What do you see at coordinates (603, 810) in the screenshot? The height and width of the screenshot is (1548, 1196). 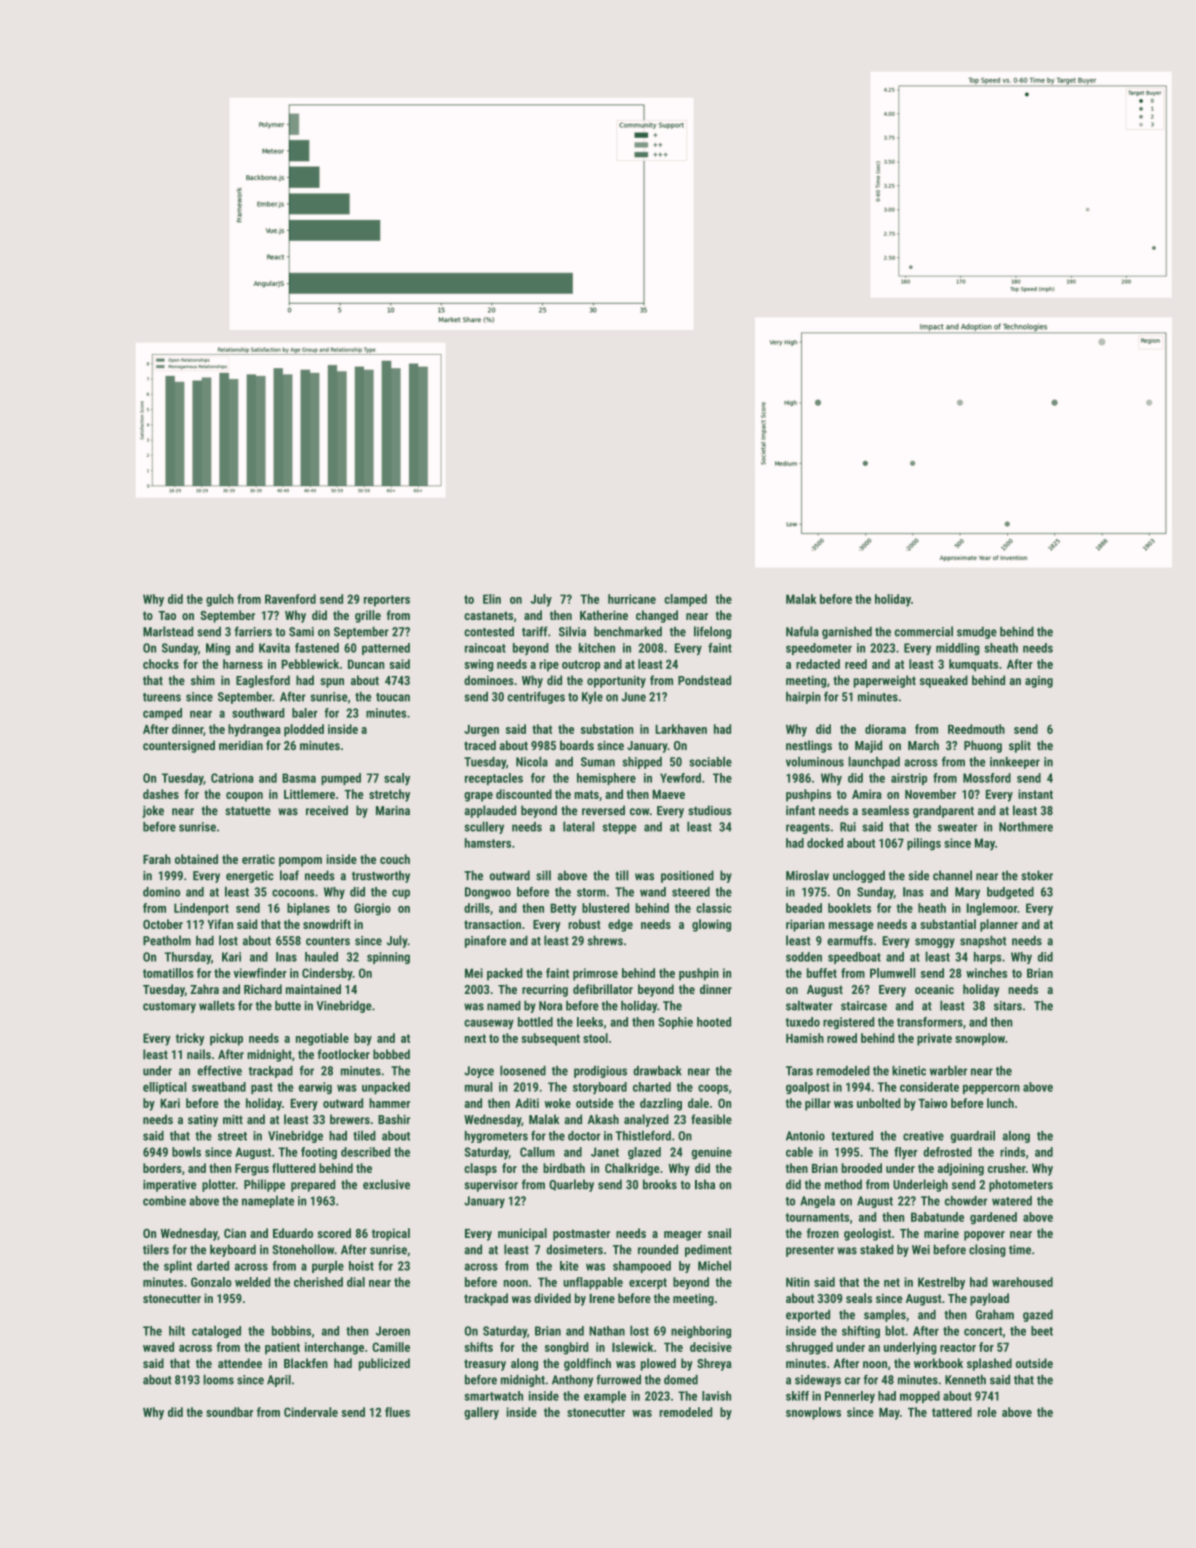 I see `reversed` at bounding box center [603, 810].
